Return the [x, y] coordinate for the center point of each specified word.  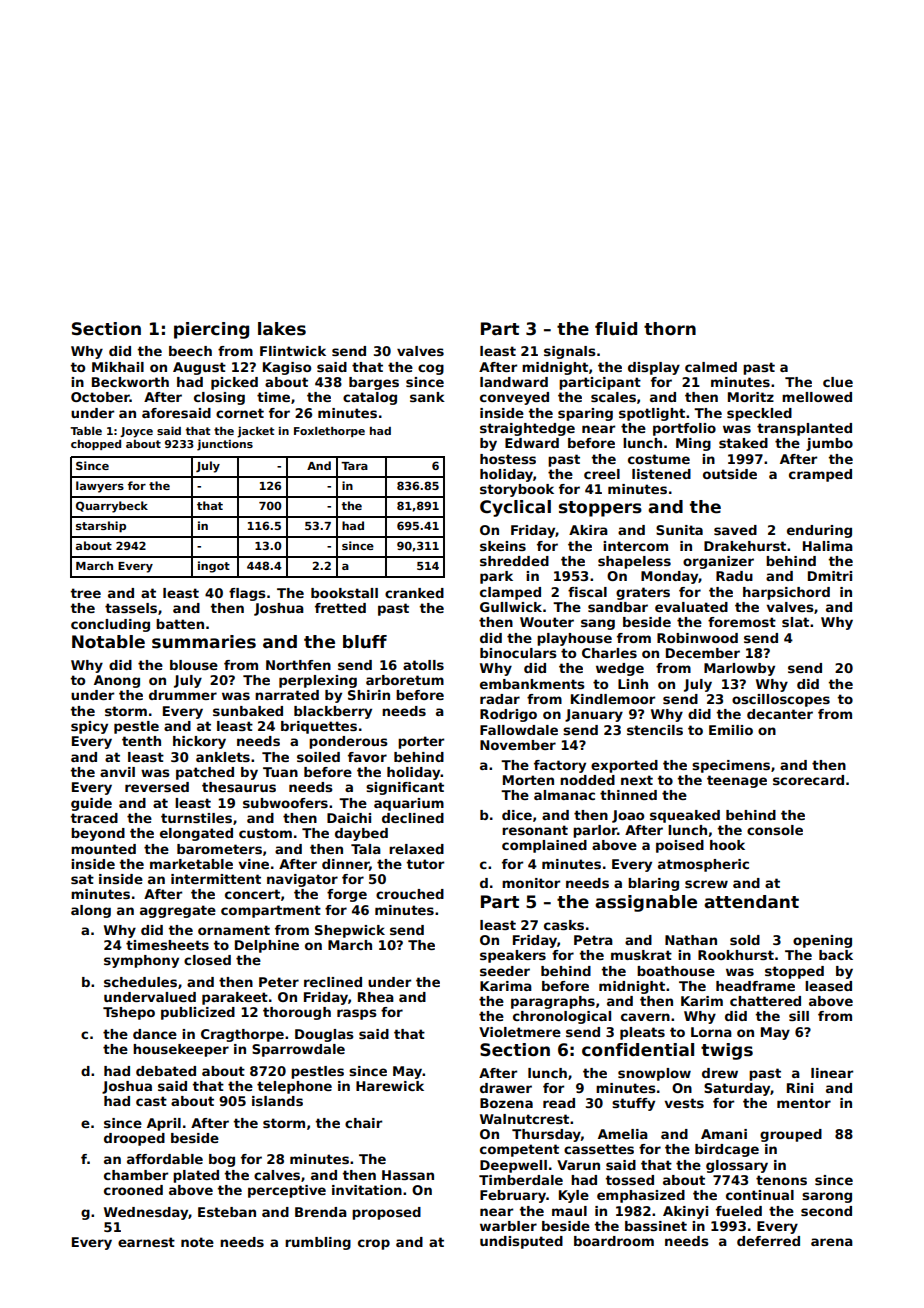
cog [431, 369]
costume [659, 459]
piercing [211, 330]
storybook [517, 490]
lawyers [100, 487]
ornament [234, 930]
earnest [146, 1242]
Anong [117, 681]
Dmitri [830, 576]
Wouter [547, 622]
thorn [670, 329]
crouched [410, 894]
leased [828, 986]
